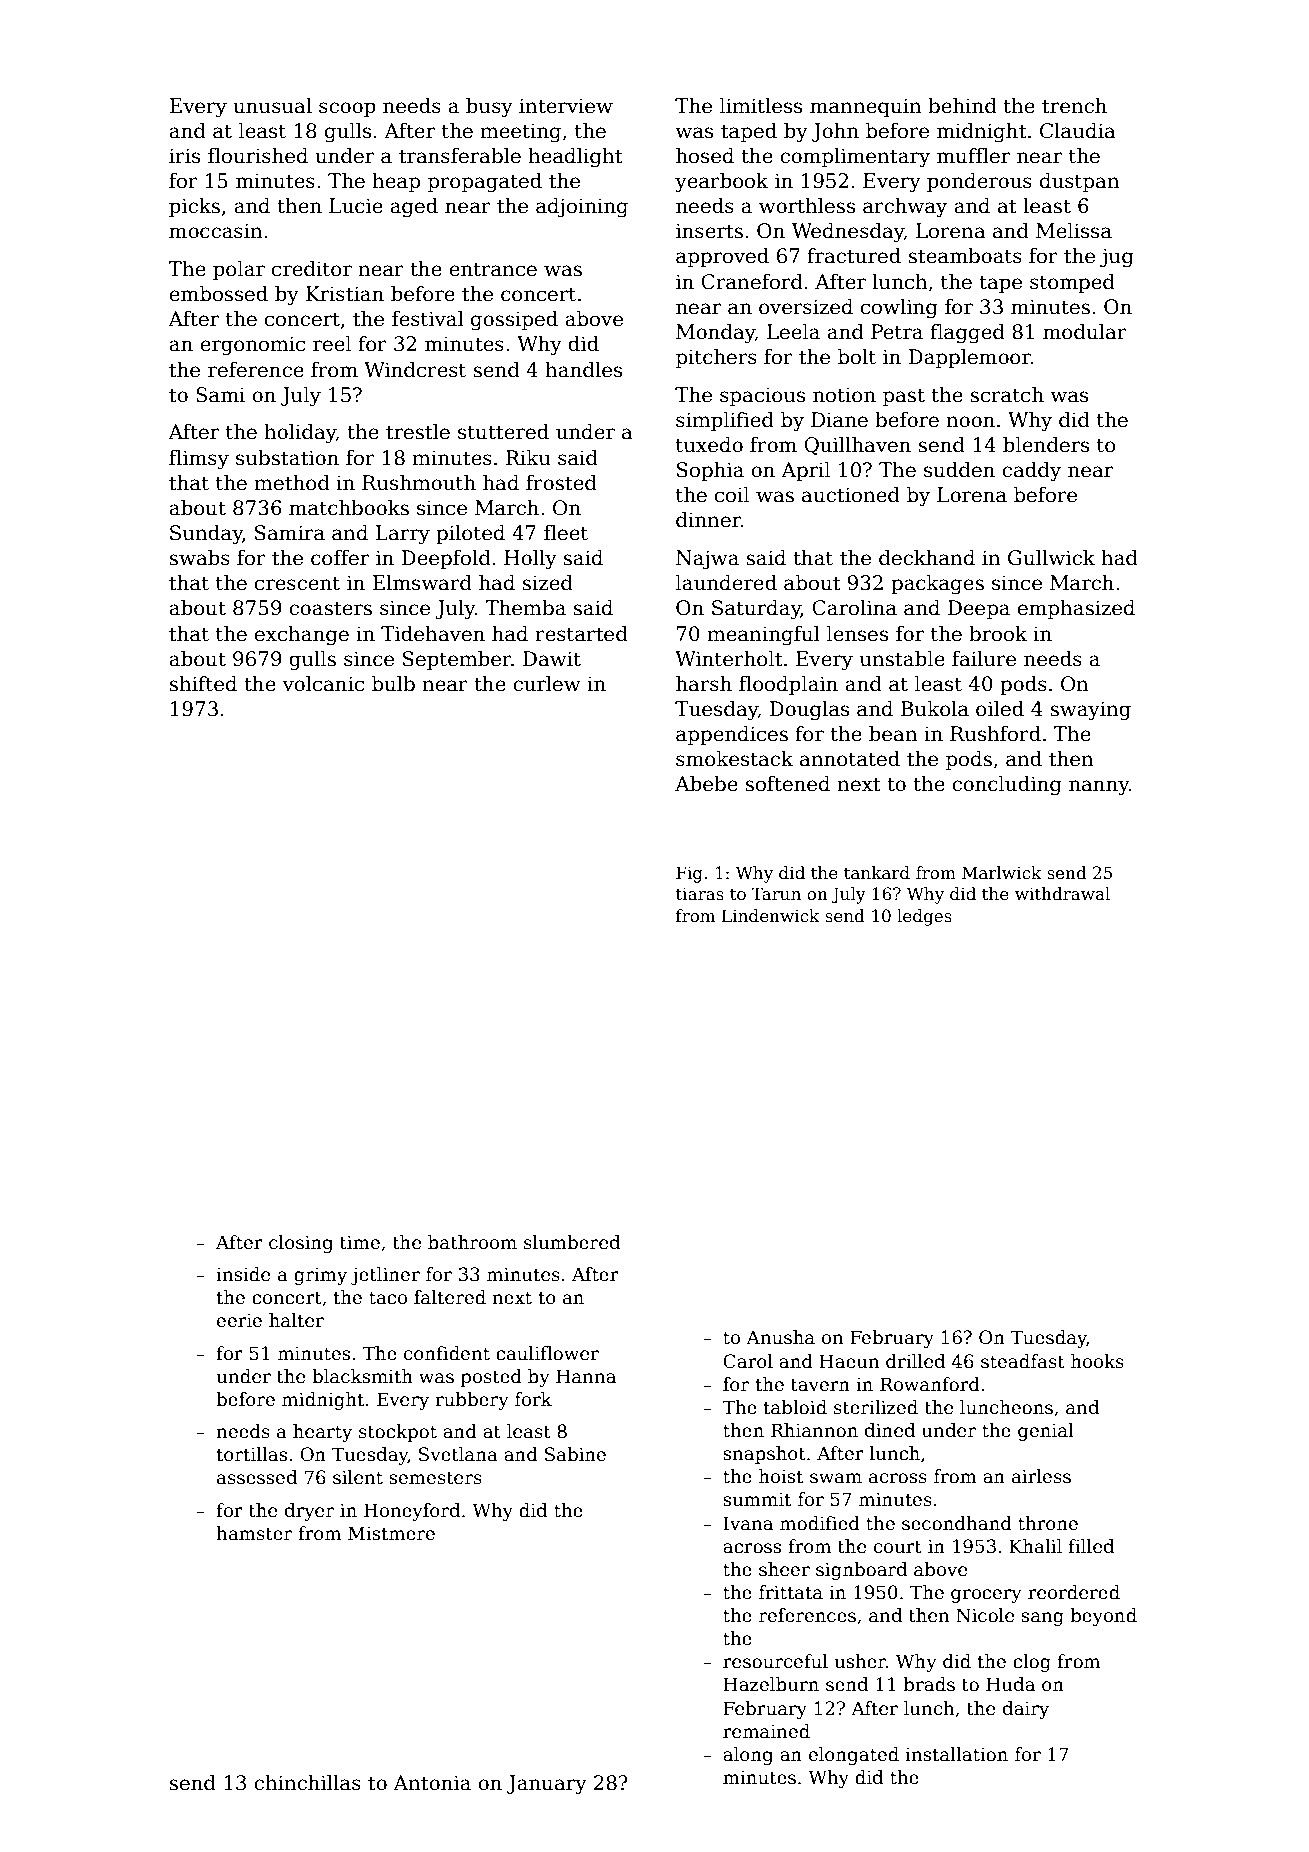 Image resolution: width=1309 pixels, height=1852 pixels. What do you see at coordinates (893, 734) in the screenshot?
I see `bean` at bounding box center [893, 734].
